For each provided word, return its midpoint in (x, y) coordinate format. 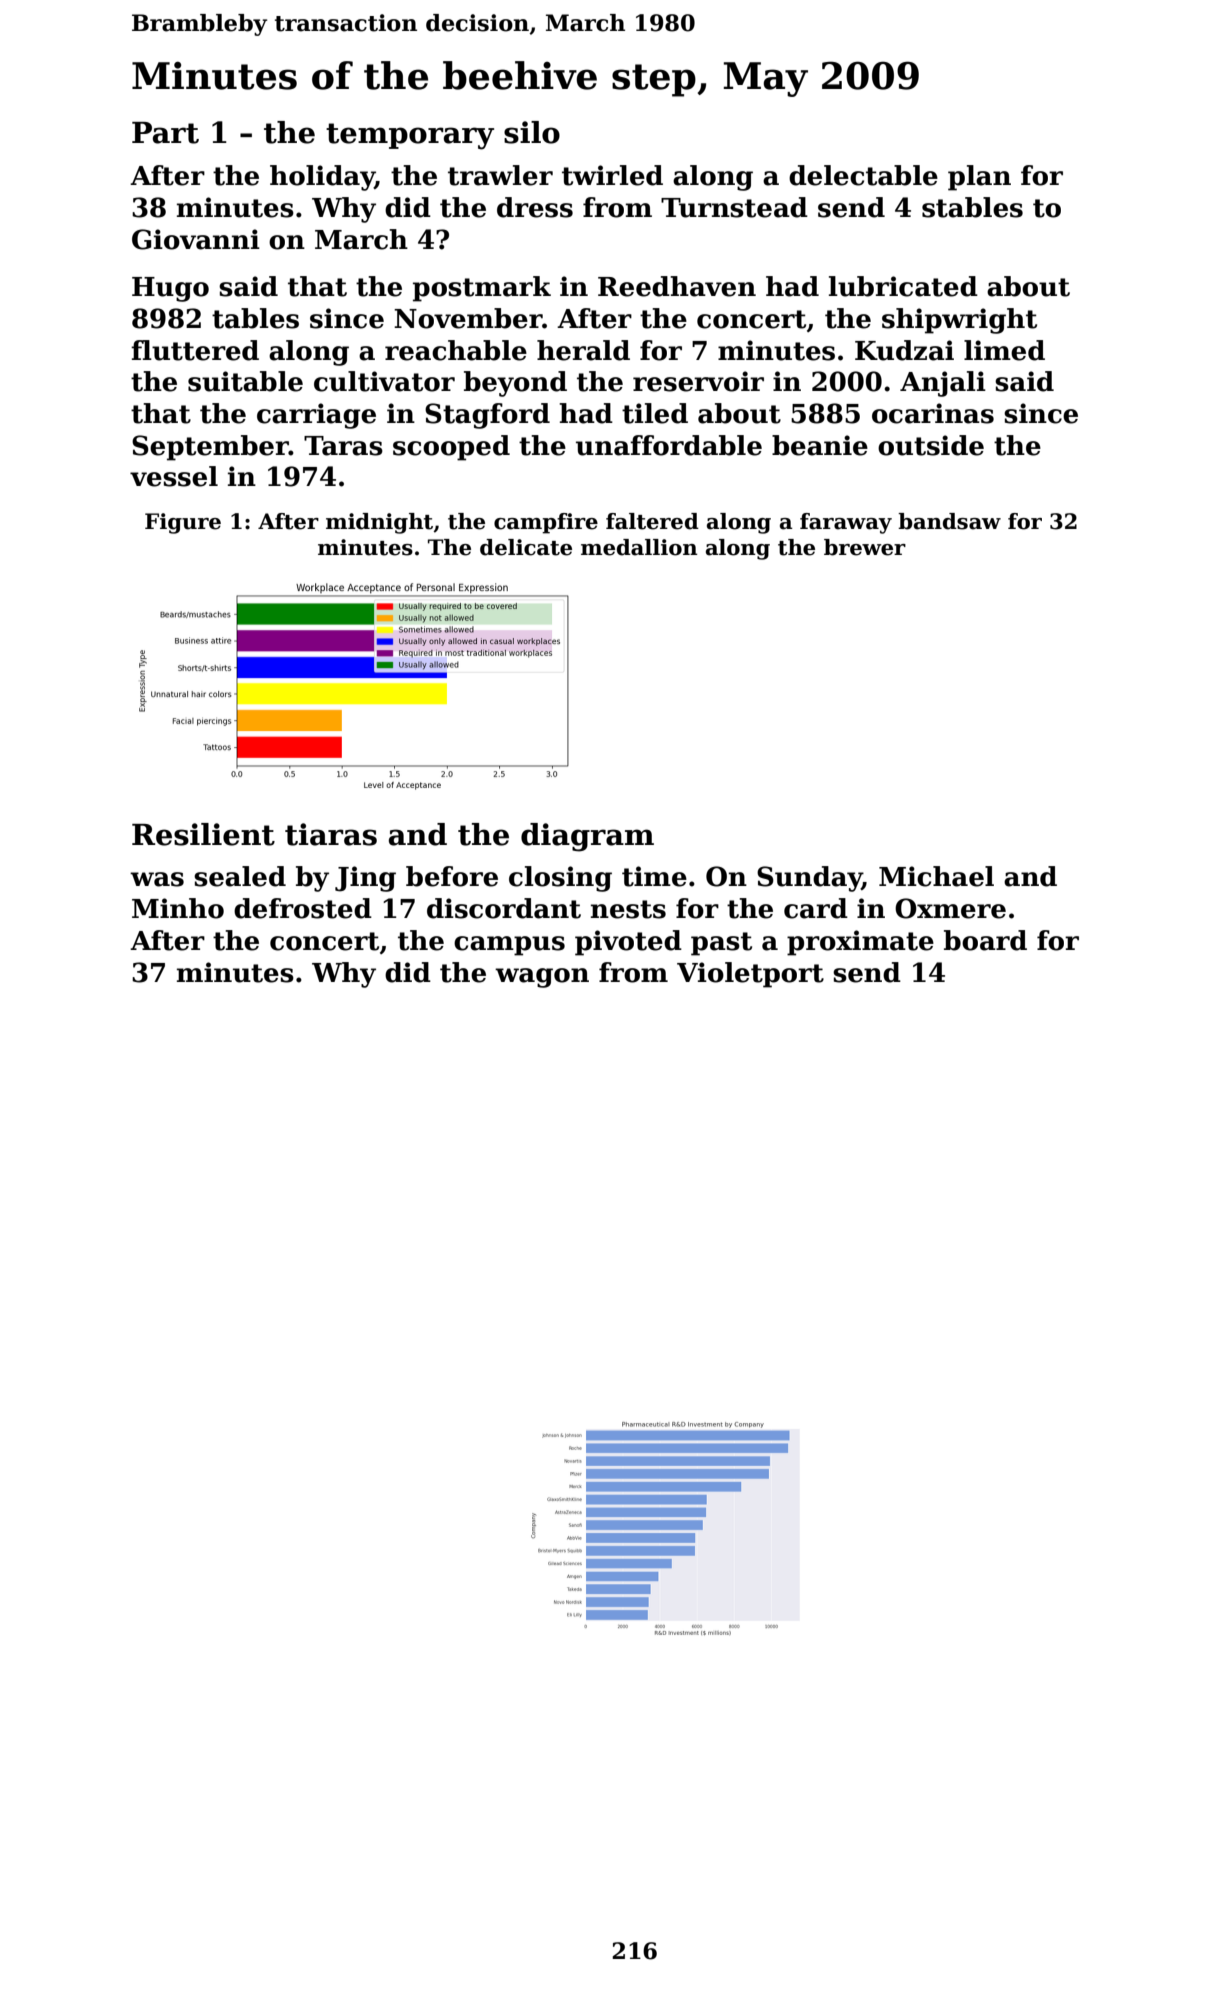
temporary (410, 136)
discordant (504, 908)
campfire (546, 523)
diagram (587, 837)
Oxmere (950, 908)
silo (532, 132)
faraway (846, 523)
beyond (515, 384)
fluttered (195, 350)
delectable (863, 175)
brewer (865, 547)
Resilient (203, 834)
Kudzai (904, 350)
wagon (542, 978)
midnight (379, 523)
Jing (365, 879)
